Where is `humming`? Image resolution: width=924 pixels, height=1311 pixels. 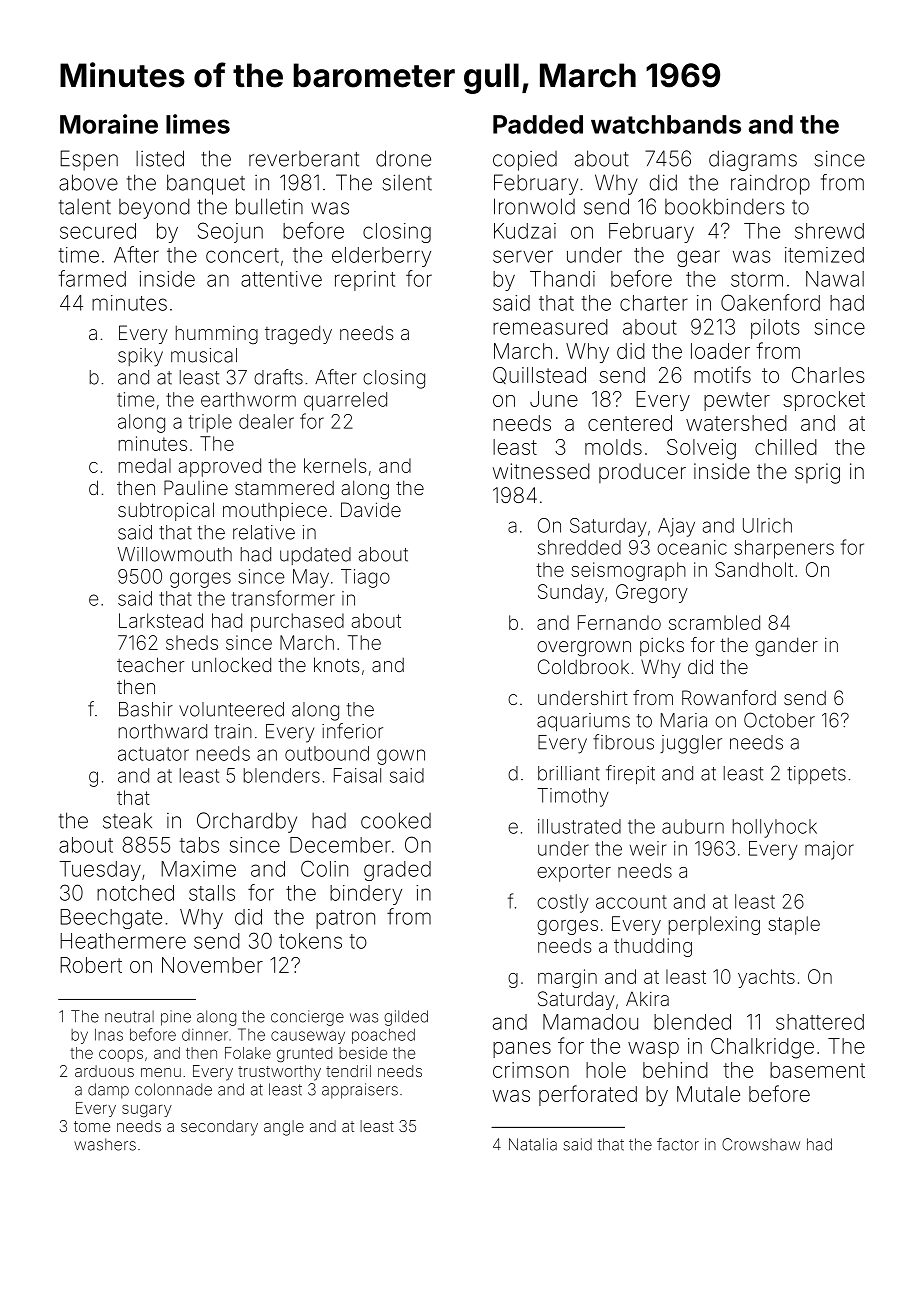 humming is located at coordinates (217, 334).
